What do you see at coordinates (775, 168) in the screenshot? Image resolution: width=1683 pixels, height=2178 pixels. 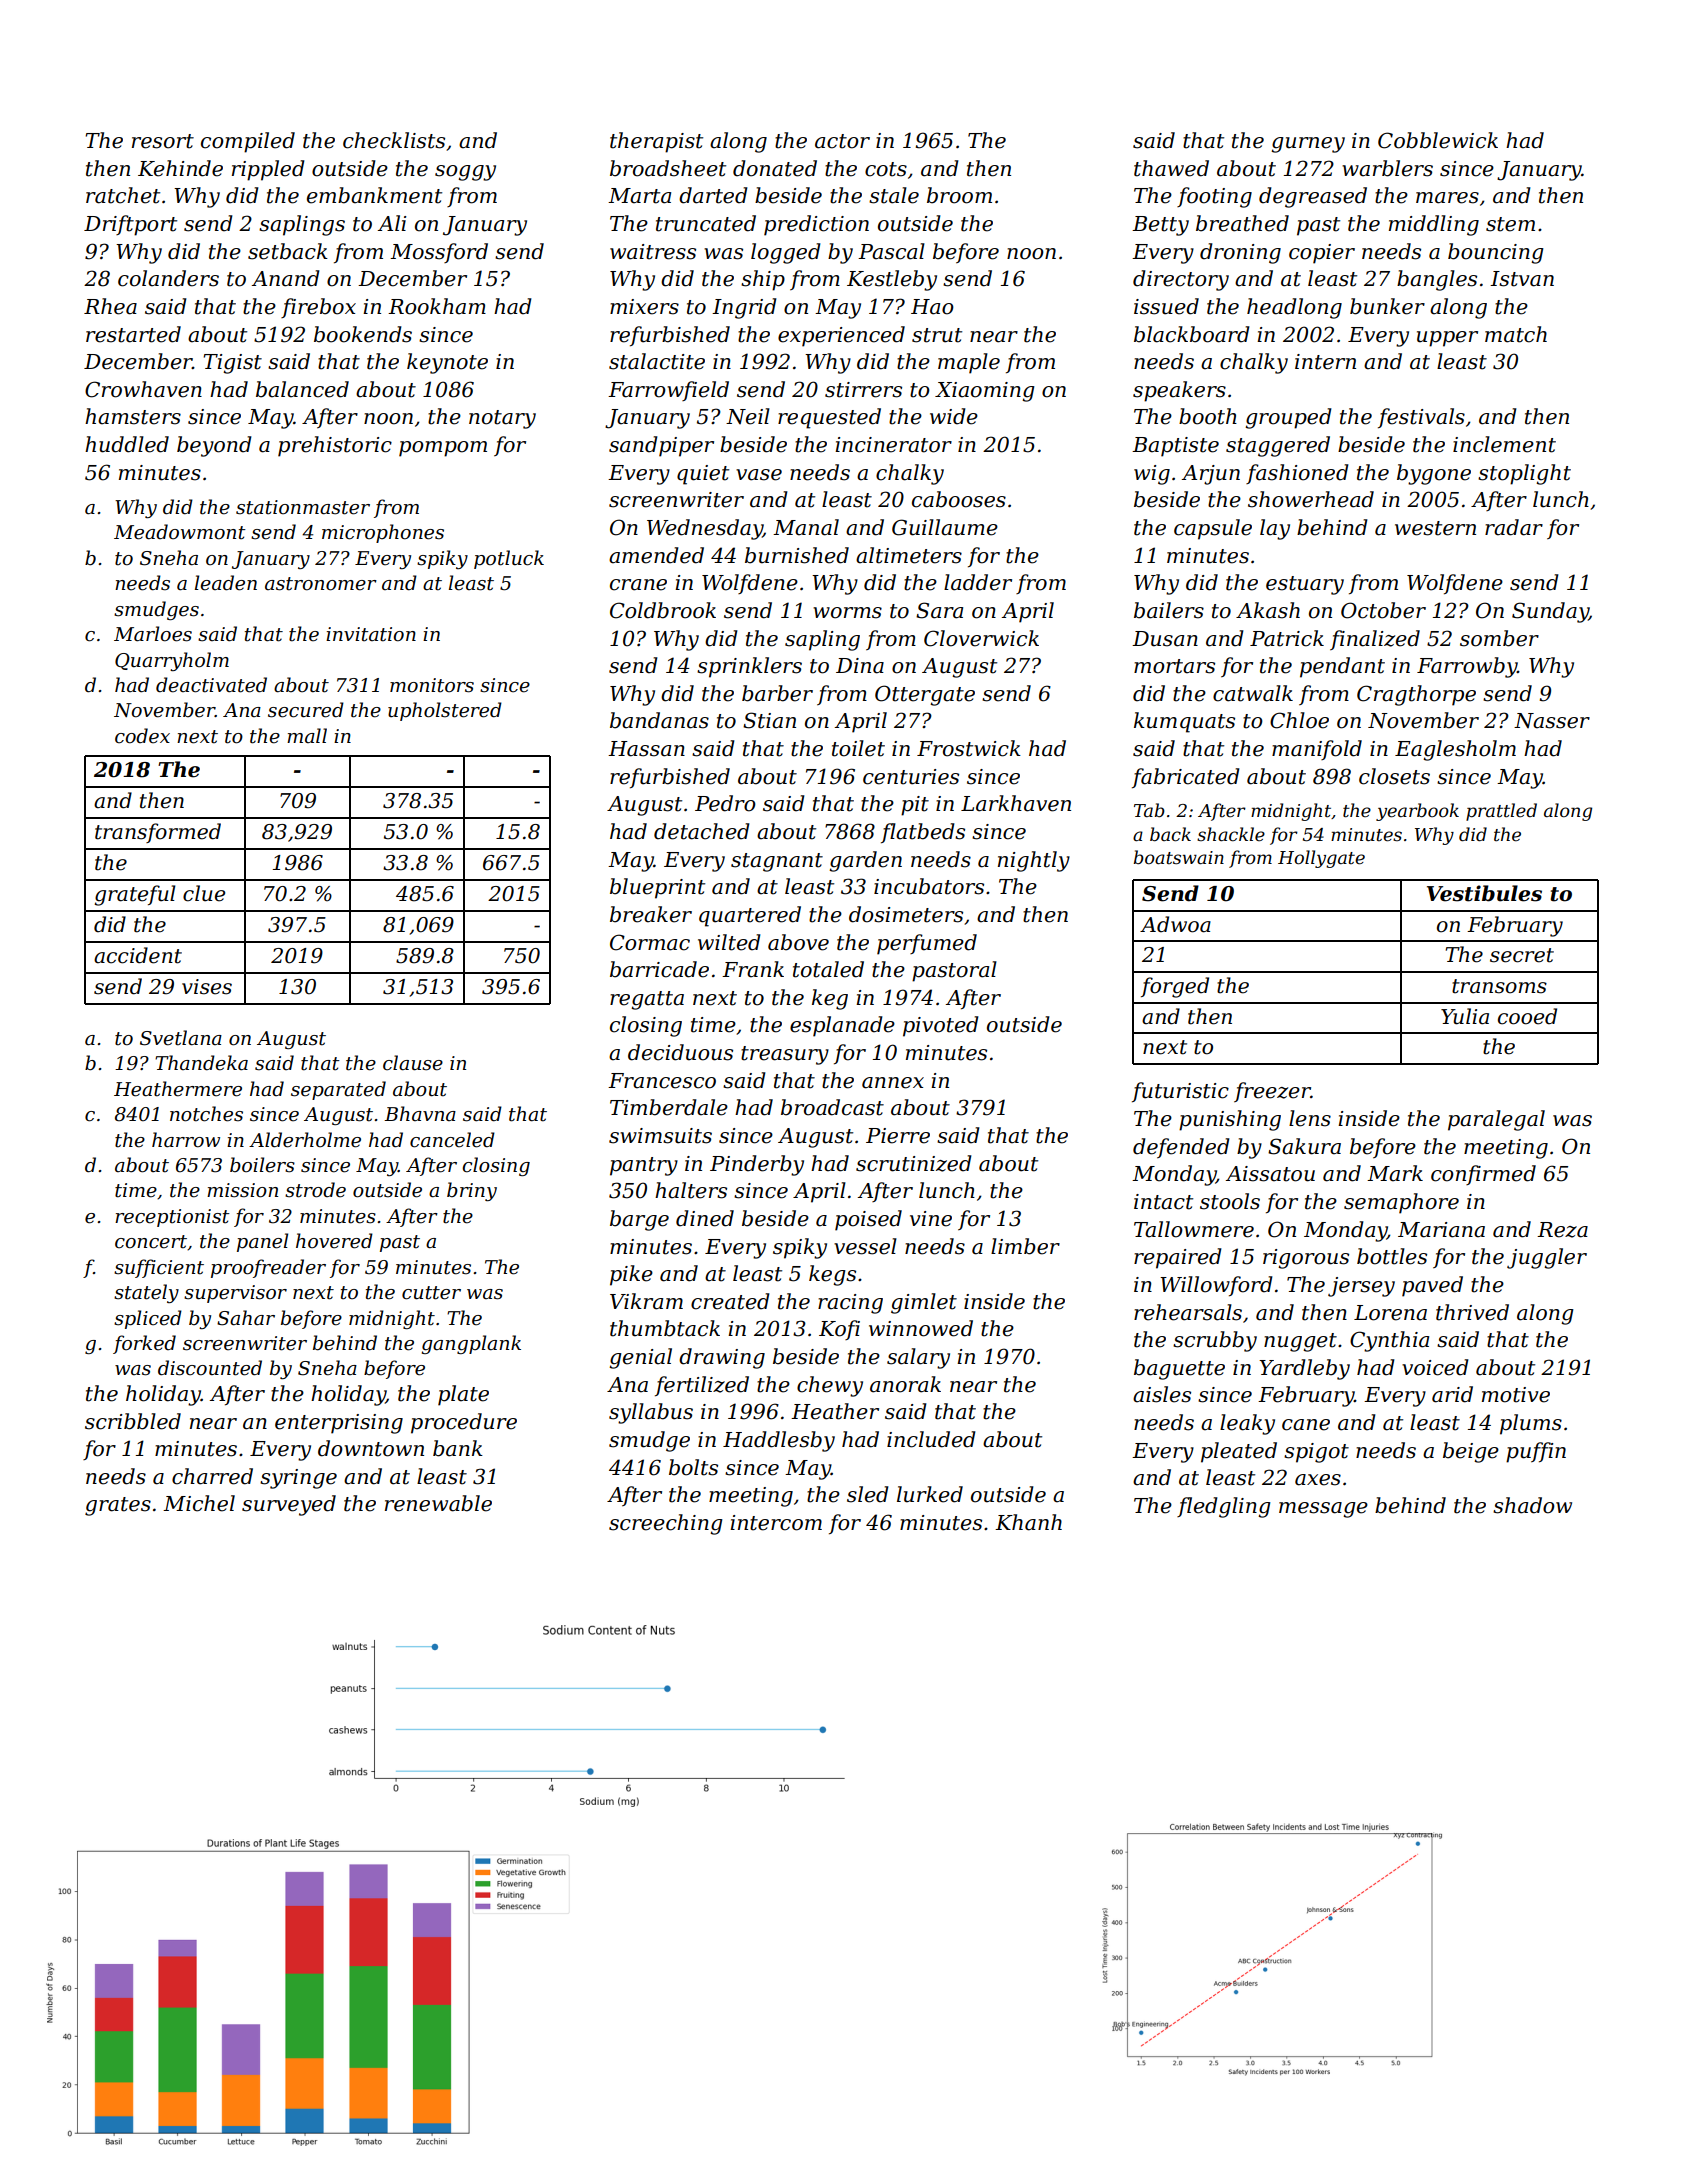 I see `donated` at bounding box center [775, 168].
